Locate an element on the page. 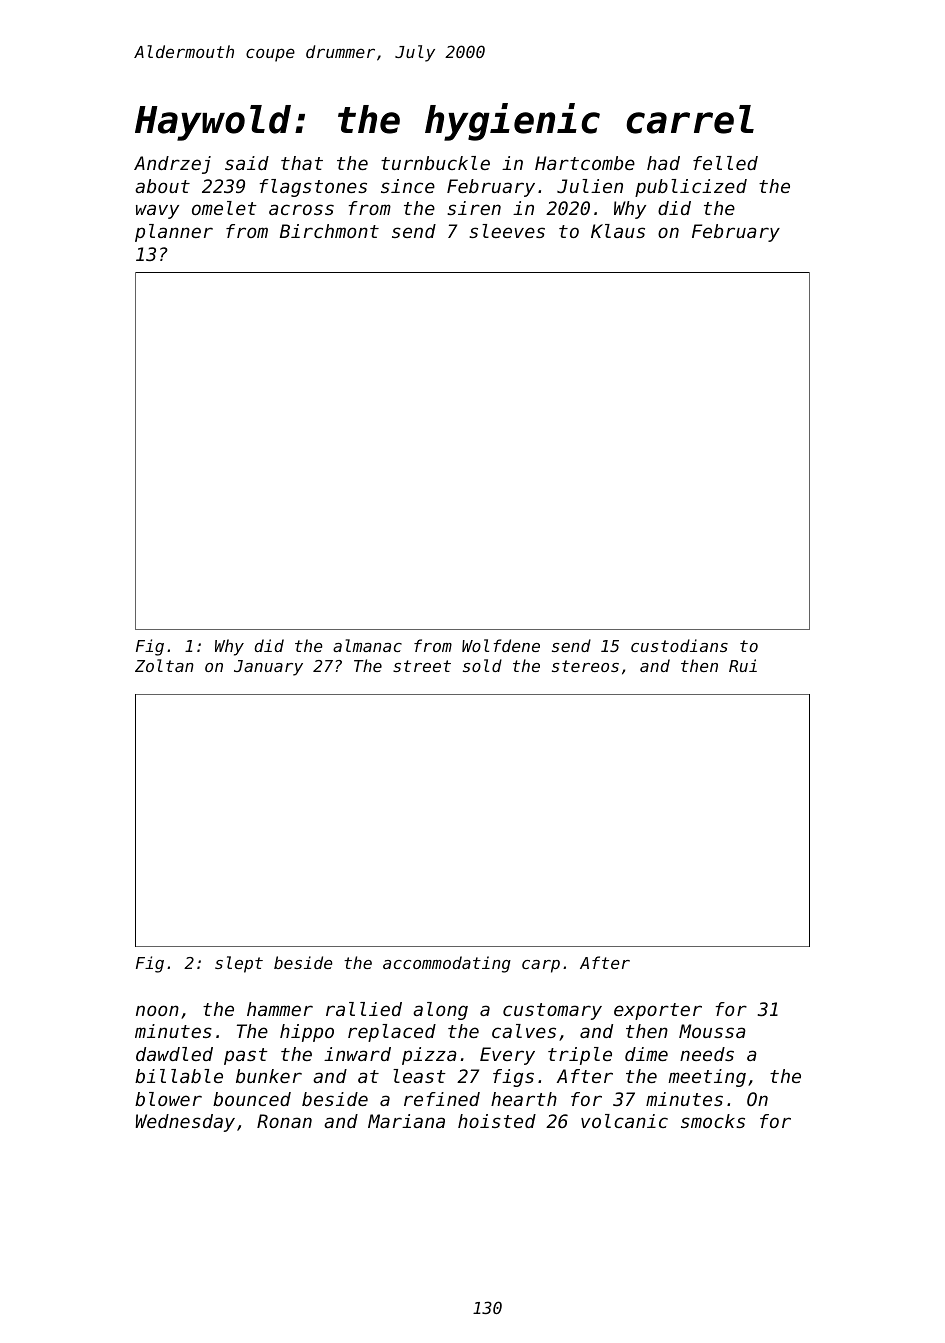 This page has width=945, height=1343. sleeves is located at coordinates (507, 231).
